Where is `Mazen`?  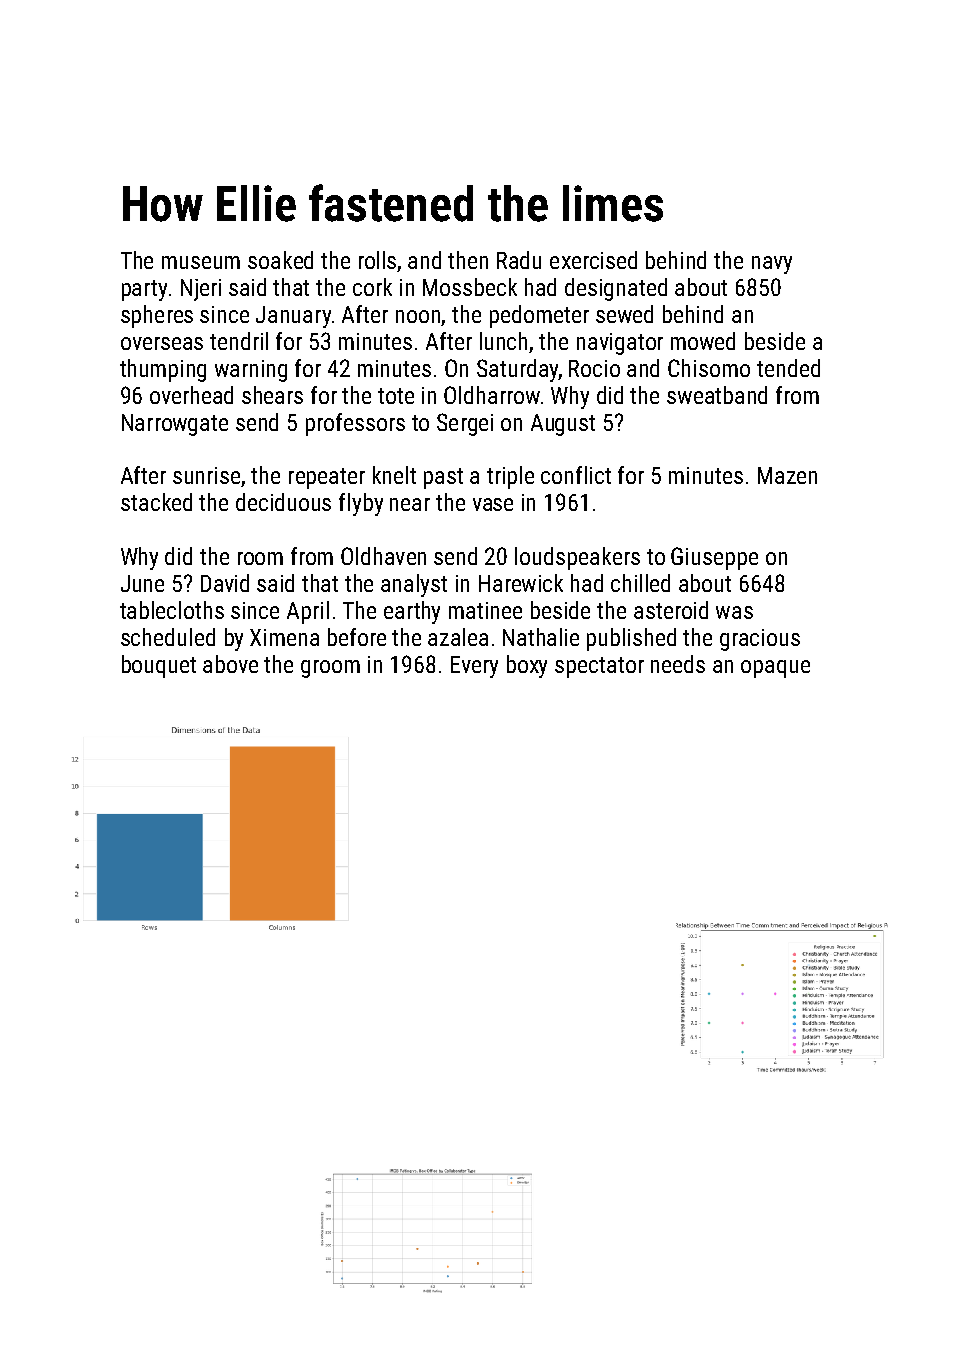
Mazen is located at coordinates (787, 475).
